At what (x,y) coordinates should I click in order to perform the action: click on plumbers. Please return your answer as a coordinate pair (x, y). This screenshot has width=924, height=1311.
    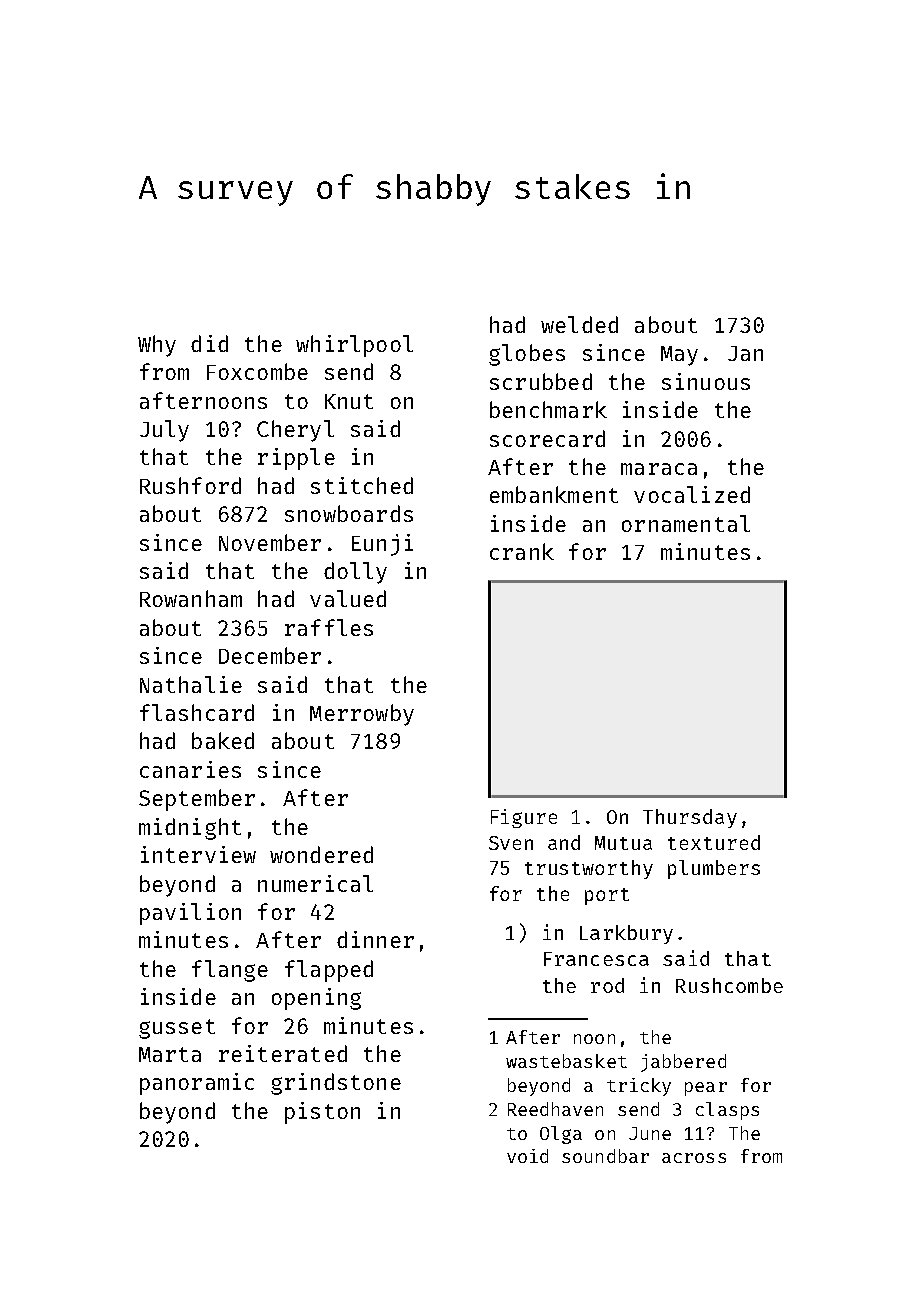
    Looking at the image, I should click on (714, 869).
